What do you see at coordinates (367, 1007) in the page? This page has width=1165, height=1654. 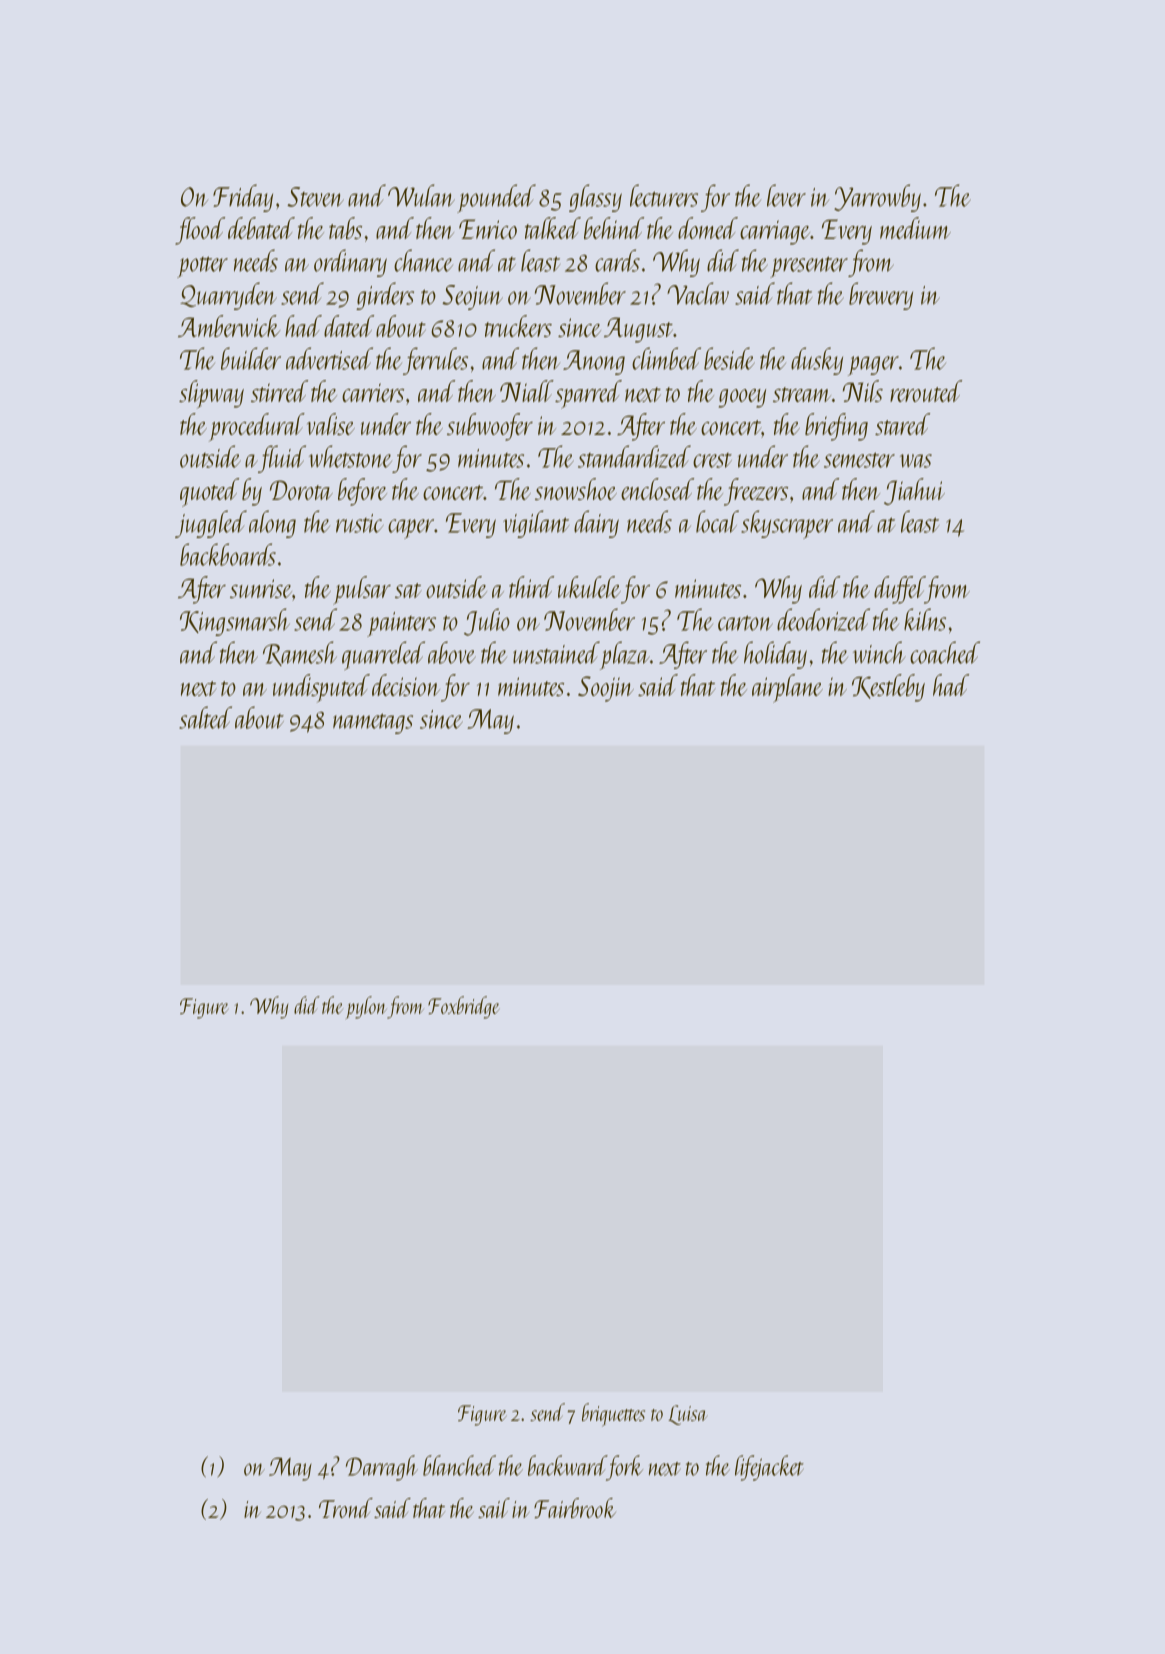 I see `pylon` at bounding box center [367, 1007].
